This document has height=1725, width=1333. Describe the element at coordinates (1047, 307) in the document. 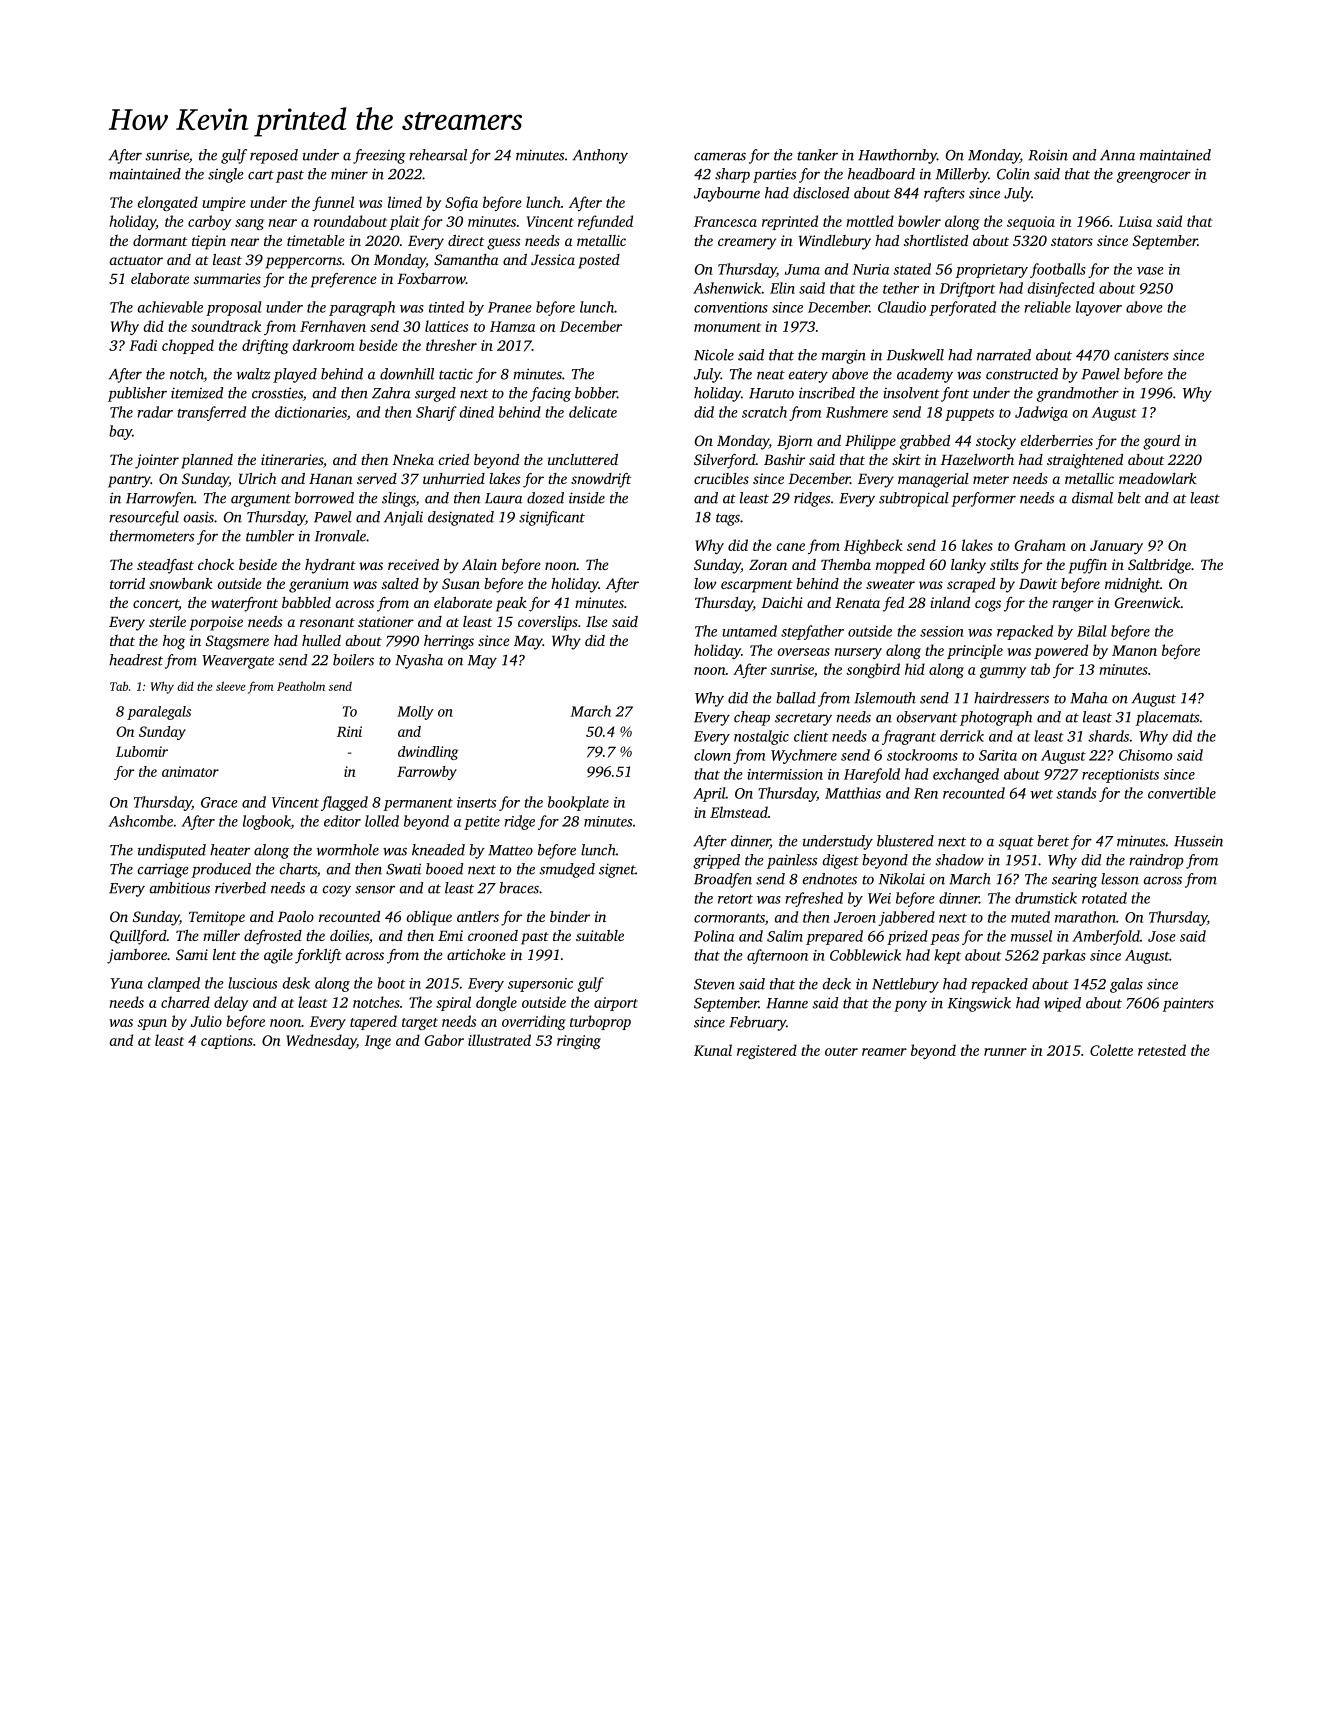

I see `reliable` at that location.
